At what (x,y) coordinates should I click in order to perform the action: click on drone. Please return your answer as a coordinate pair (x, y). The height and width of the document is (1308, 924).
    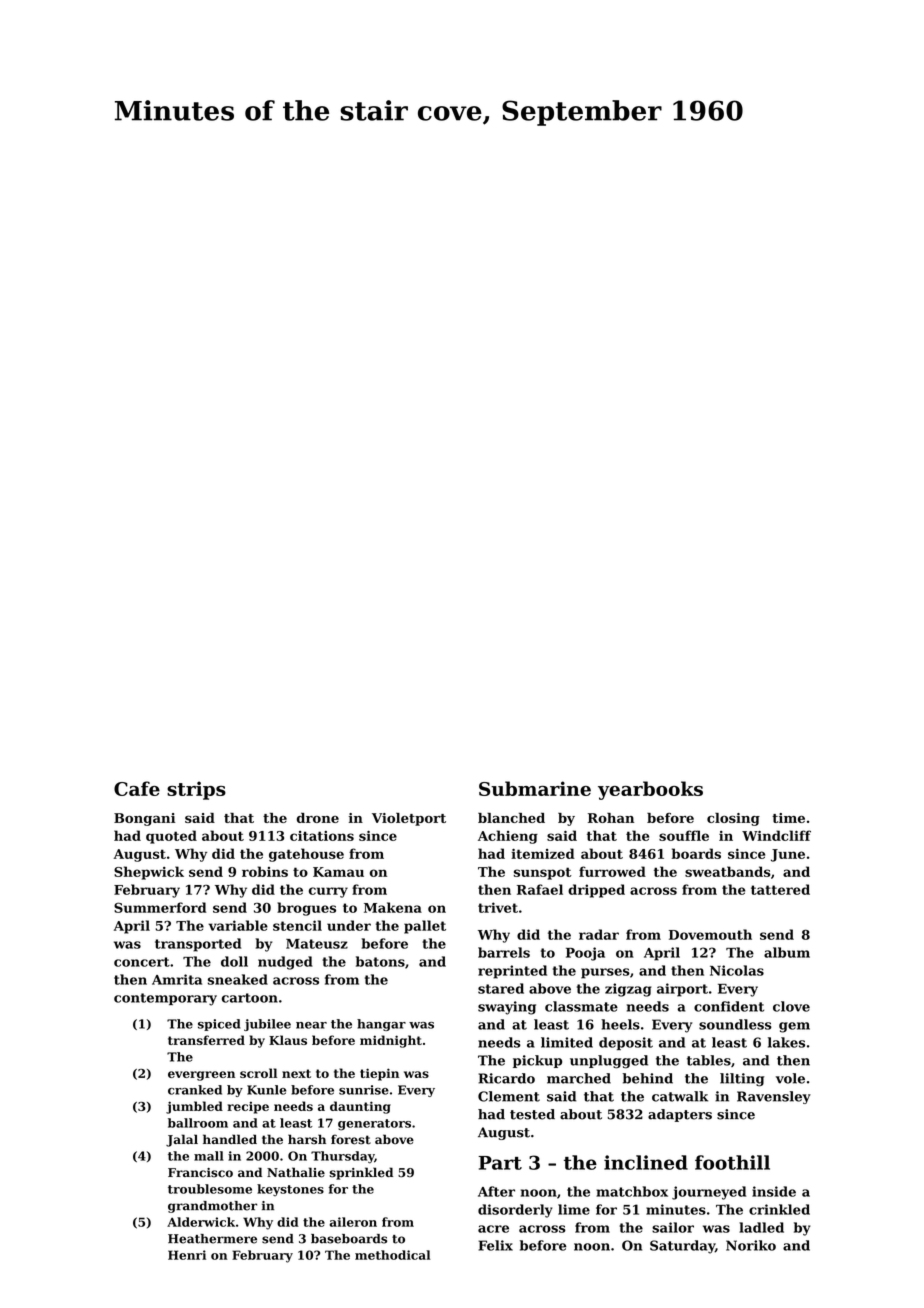
    Looking at the image, I should click on (318, 818).
